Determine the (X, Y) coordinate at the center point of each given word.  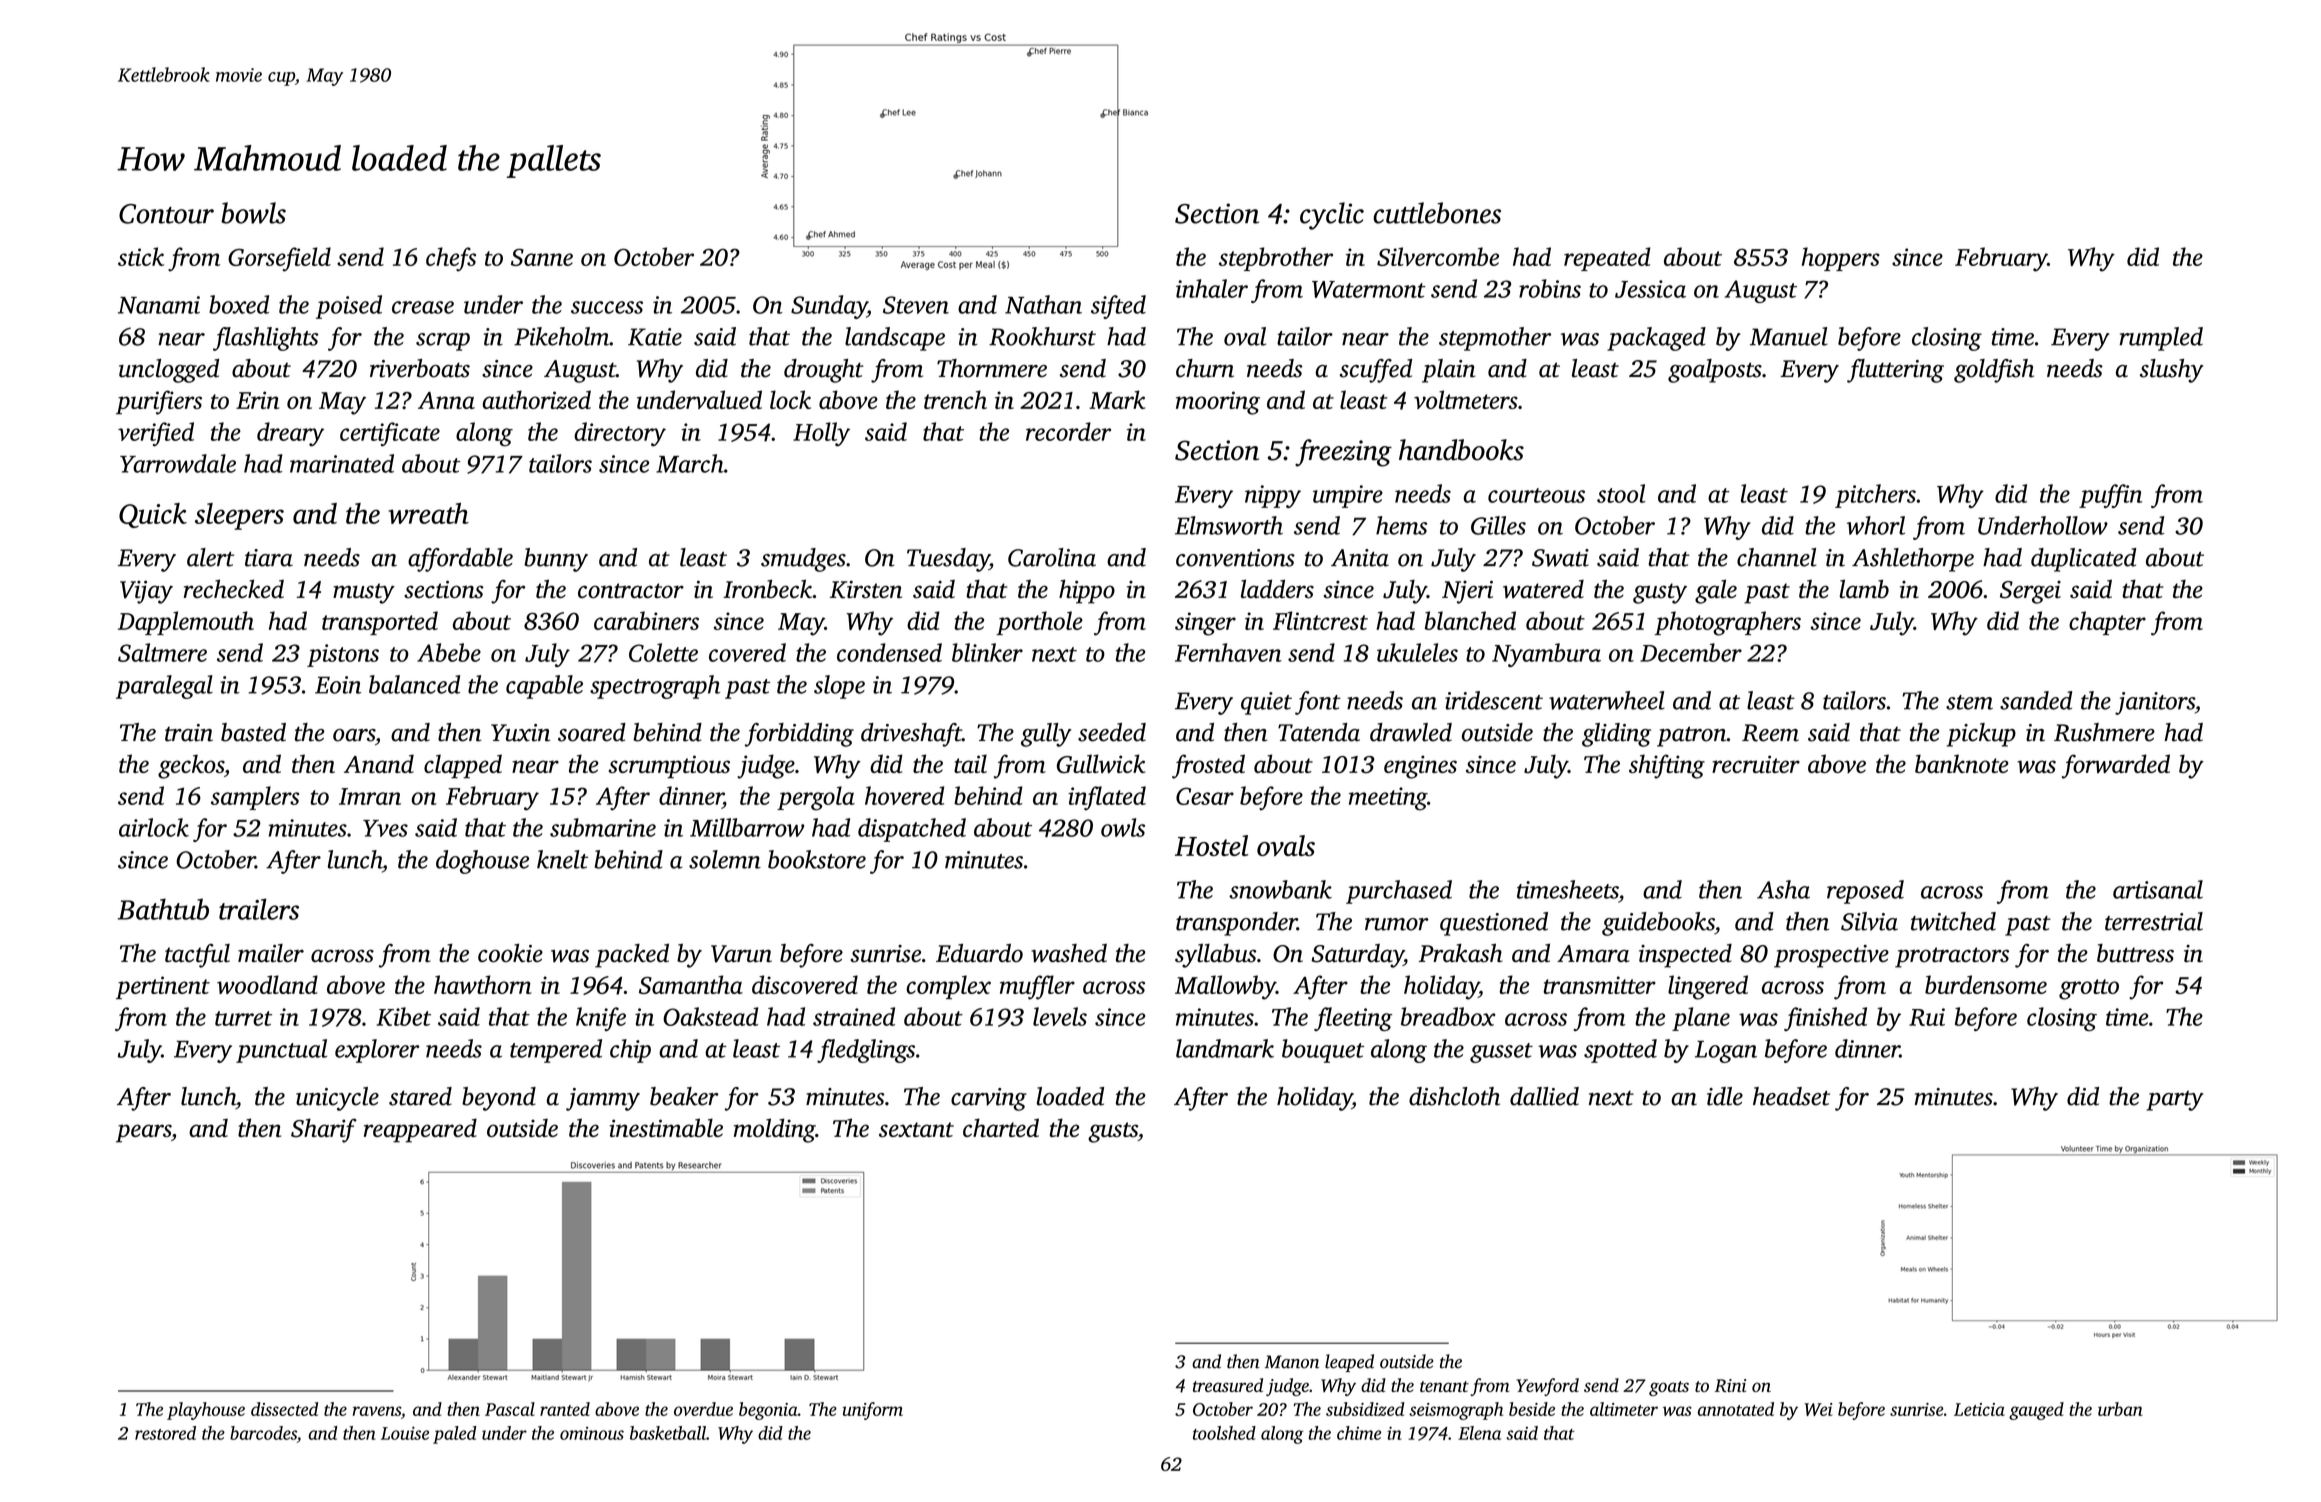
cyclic (1332, 216)
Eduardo (979, 953)
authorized (536, 399)
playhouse (206, 1411)
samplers (255, 798)
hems (1401, 525)
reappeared (420, 1130)
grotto (2089, 989)
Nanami (159, 305)
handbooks (1461, 450)
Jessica (1650, 289)
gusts (1113, 1132)
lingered (1708, 987)
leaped (1349, 1363)
